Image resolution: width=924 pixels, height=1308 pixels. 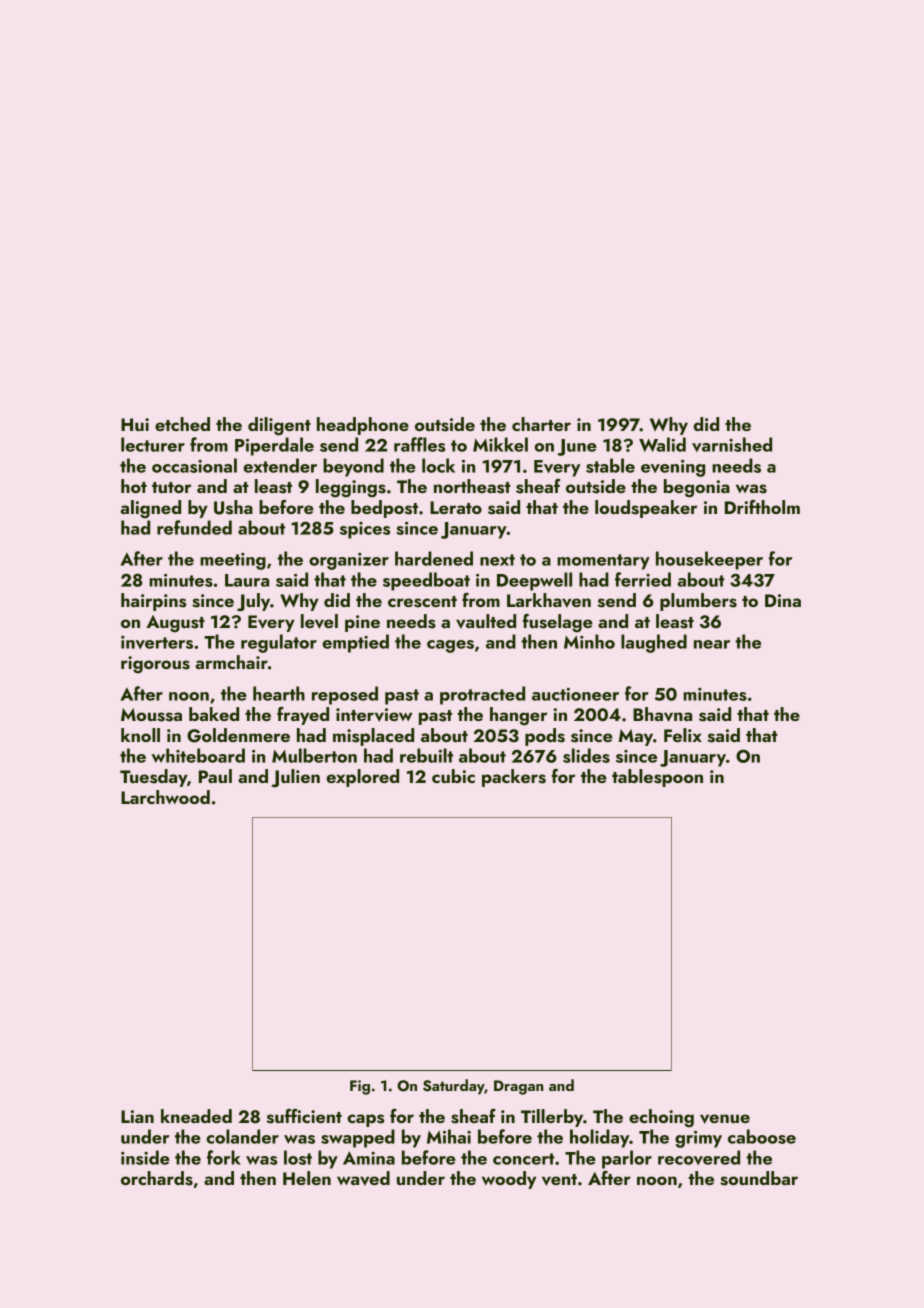 What do you see at coordinates (153, 444) in the screenshot?
I see `lecturer` at bounding box center [153, 444].
